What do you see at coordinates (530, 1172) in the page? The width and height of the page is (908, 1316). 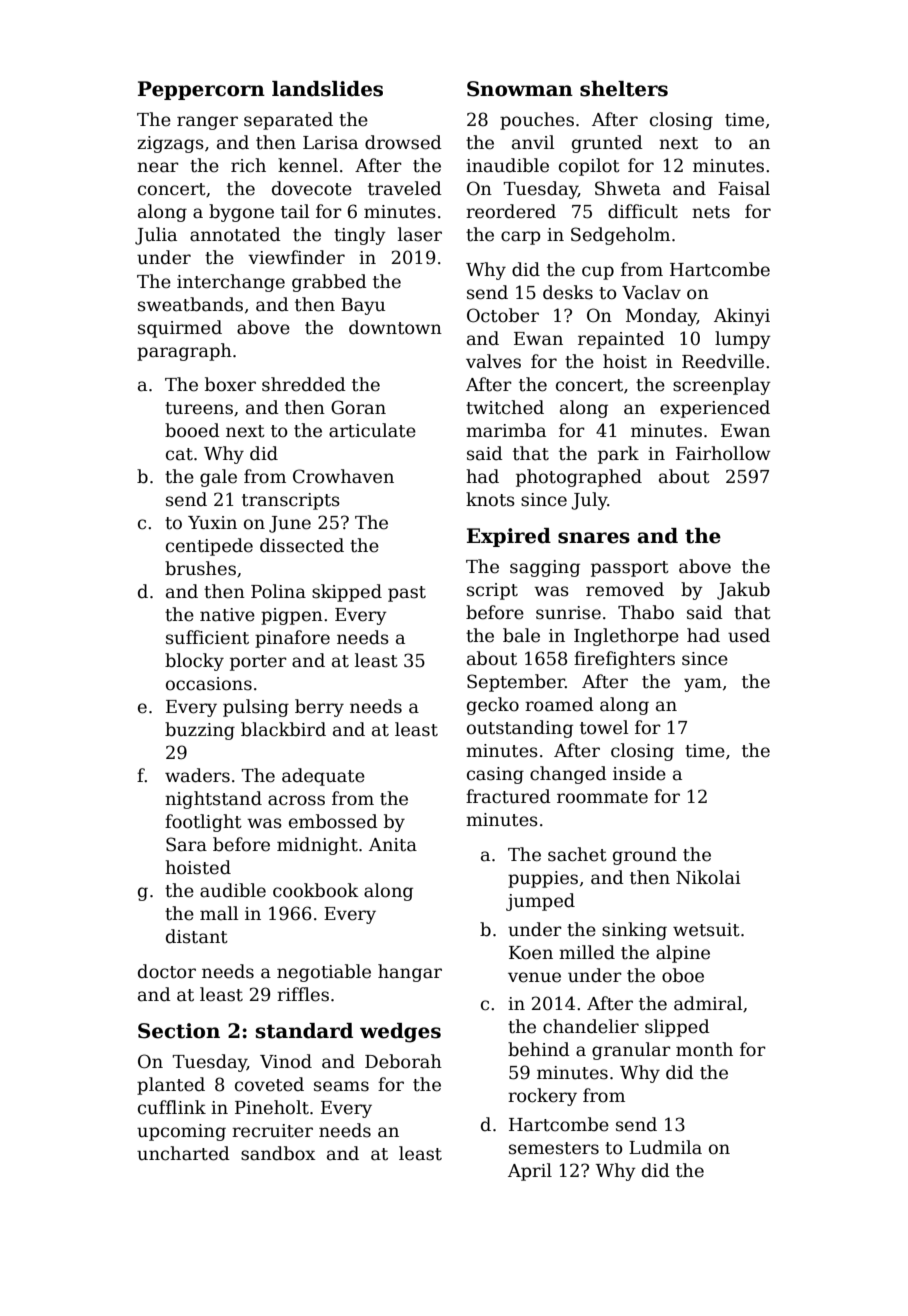 I see `April` at bounding box center [530, 1172].
